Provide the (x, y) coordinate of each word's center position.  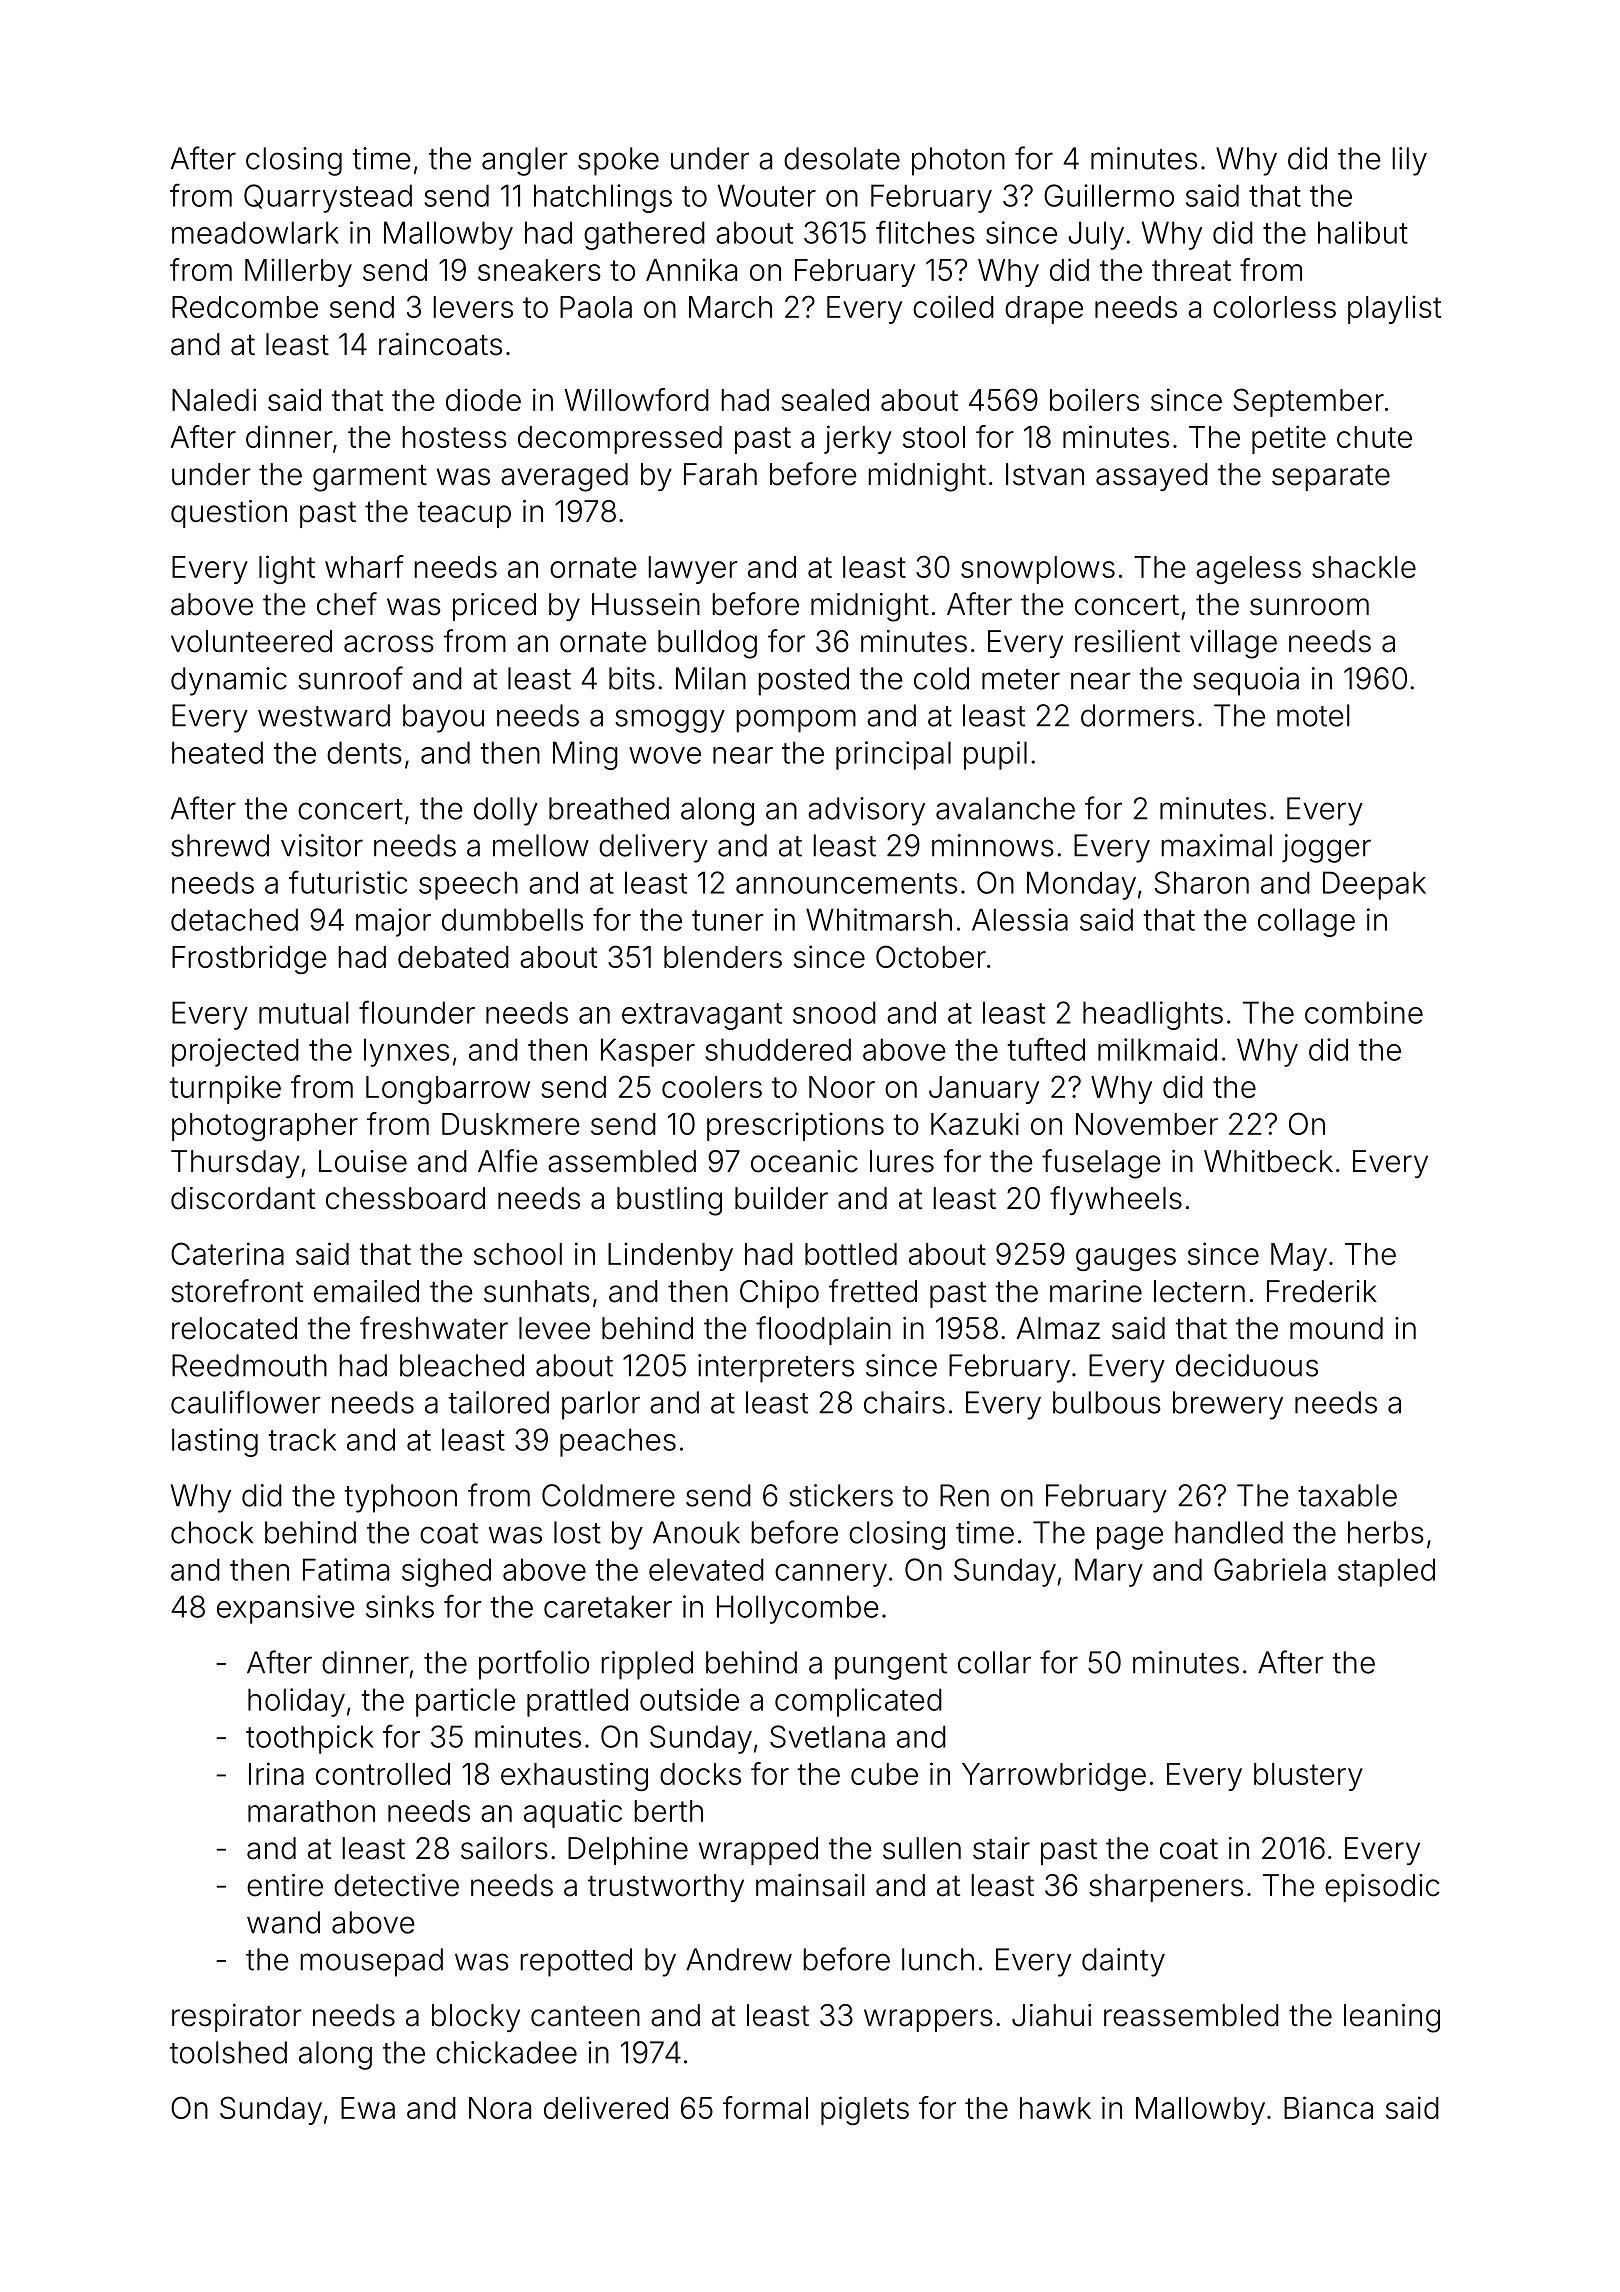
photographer (265, 1127)
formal (765, 2107)
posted (803, 681)
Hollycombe (797, 1609)
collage (1306, 922)
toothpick (310, 1739)
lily (1409, 161)
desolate (842, 158)
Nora (500, 2108)
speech (468, 885)
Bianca (1328, 2107)
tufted (1046, 1049)
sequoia (1246, 681)
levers (473, 307)
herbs (1386, 1532)
